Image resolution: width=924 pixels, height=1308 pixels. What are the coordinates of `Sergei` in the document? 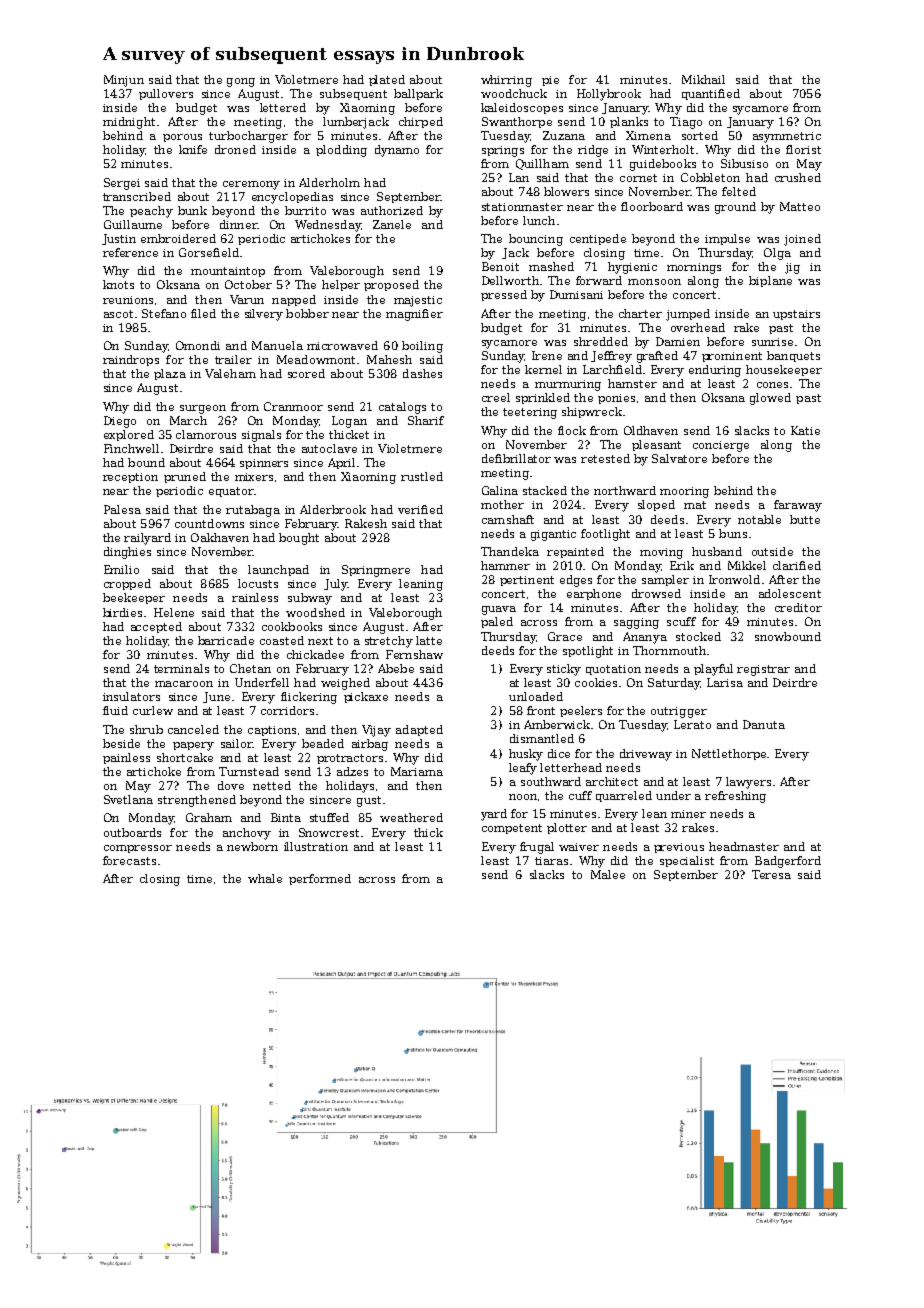 It's located at (122, 184).
